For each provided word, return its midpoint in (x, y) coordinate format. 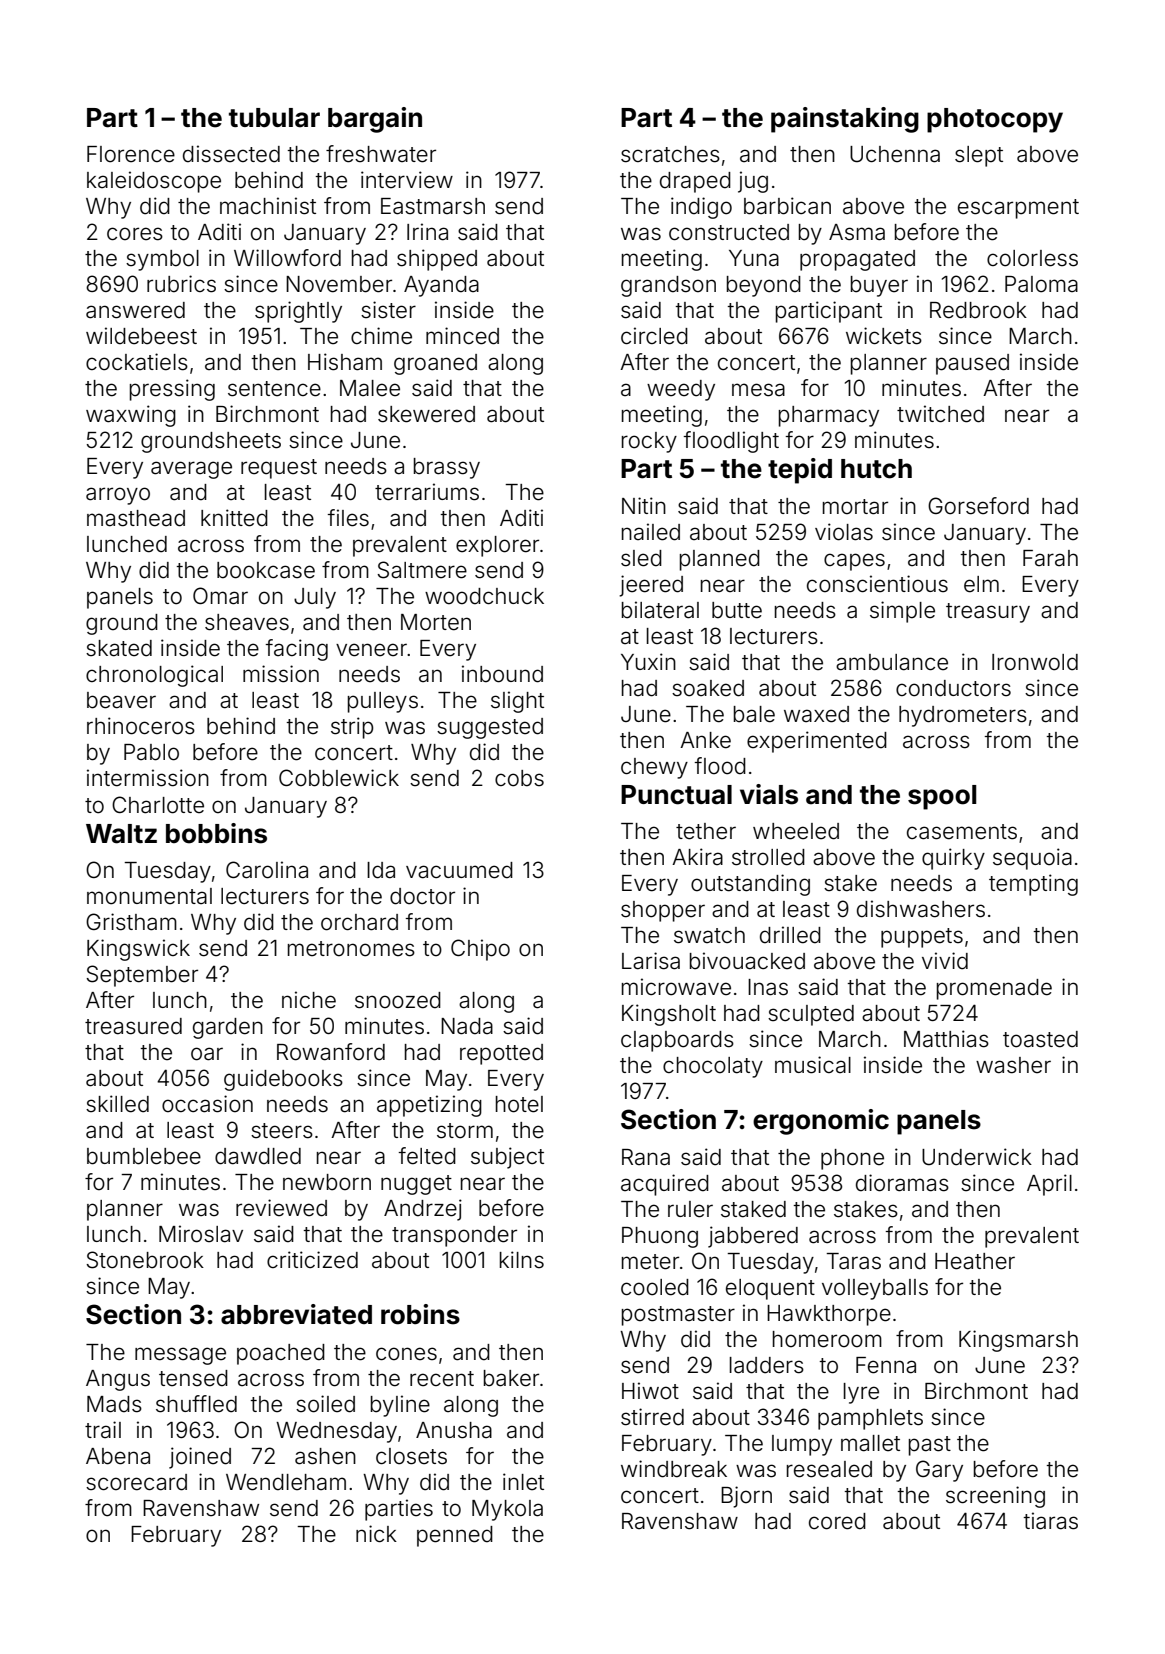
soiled (325, 1404)
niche (309, 1000)
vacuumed (459, 870)
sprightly (298, 312)
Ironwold (1035, 662)
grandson (668, 286)
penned (455, 1536)
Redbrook (978, 310)
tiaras (1051, 1521)
